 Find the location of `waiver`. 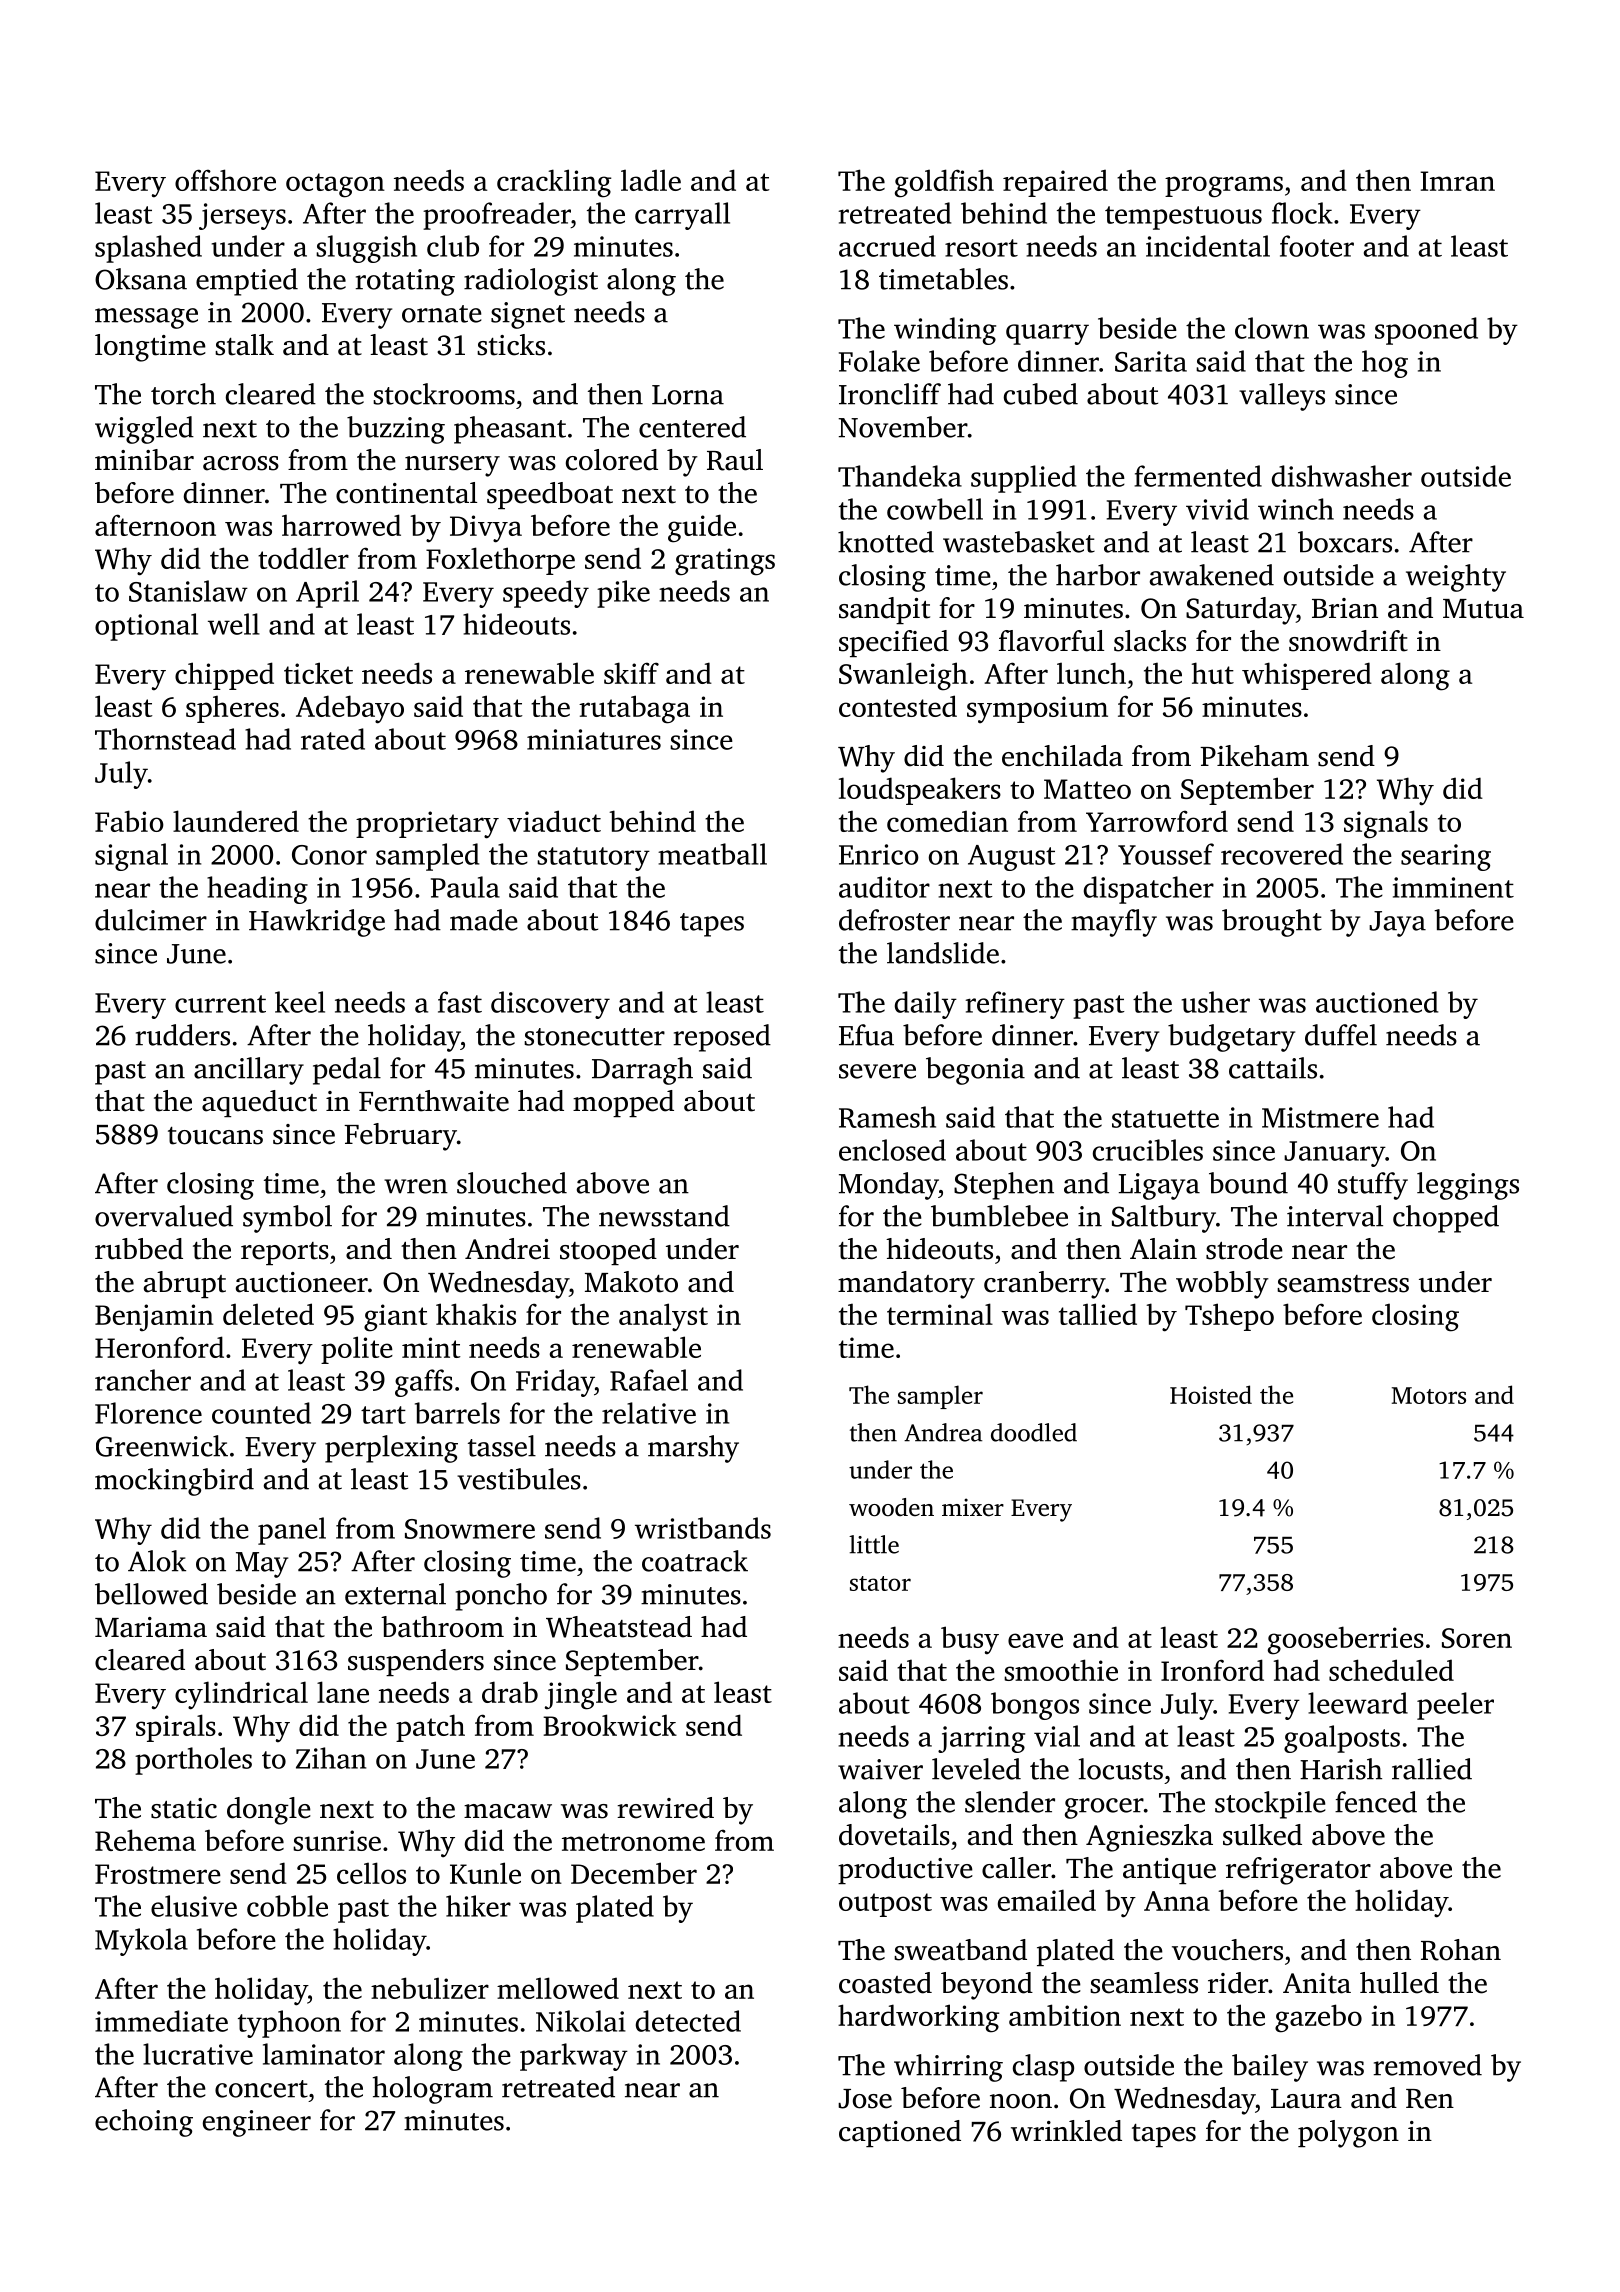

waiver is located at coordinates (880, 1769).
